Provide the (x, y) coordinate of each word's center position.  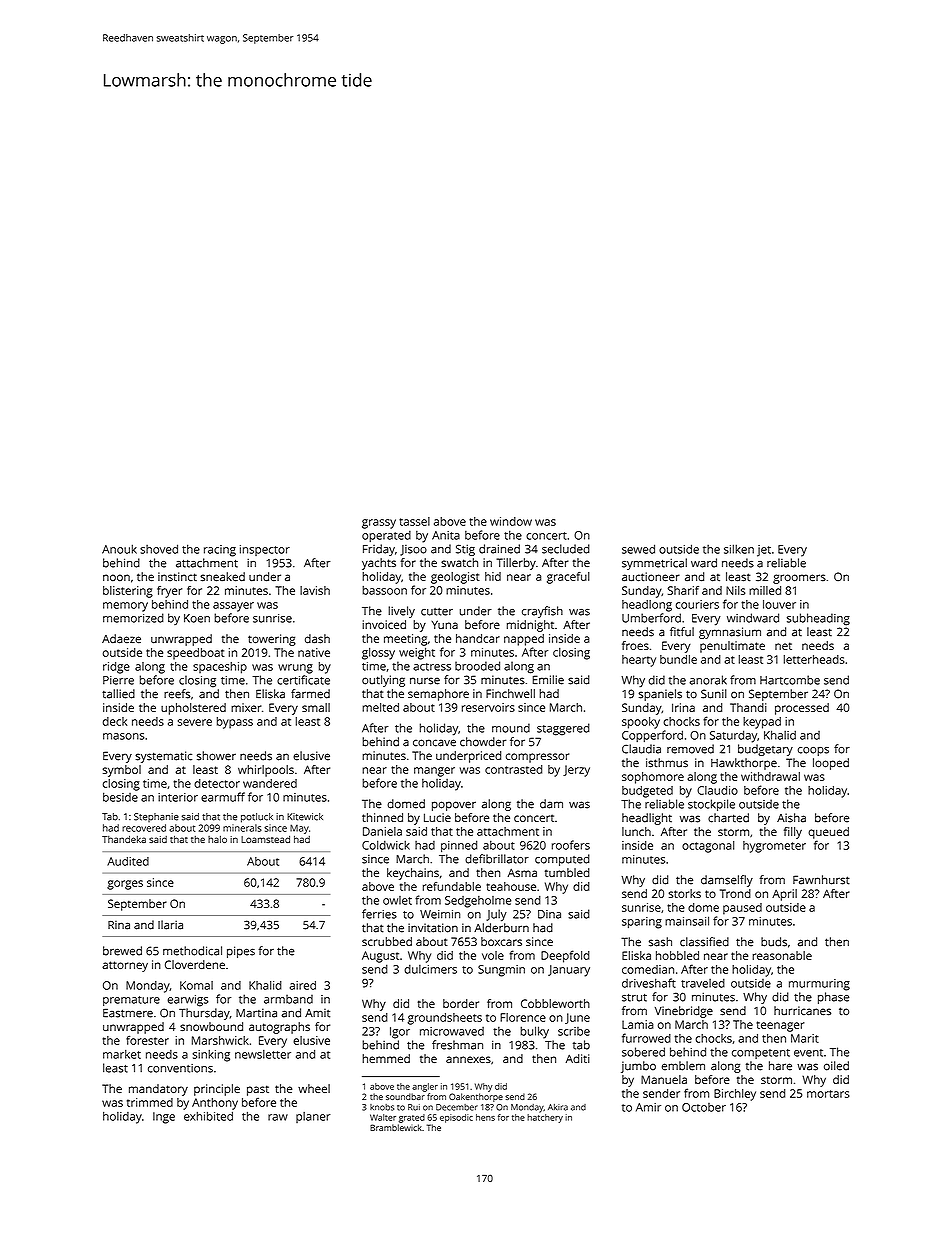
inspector (265, 550)
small (316, 707)
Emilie (548, 680)
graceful (568, 578)
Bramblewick (396, 1127)
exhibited (208, 1116)
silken (739, 549)
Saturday (733, 736)
